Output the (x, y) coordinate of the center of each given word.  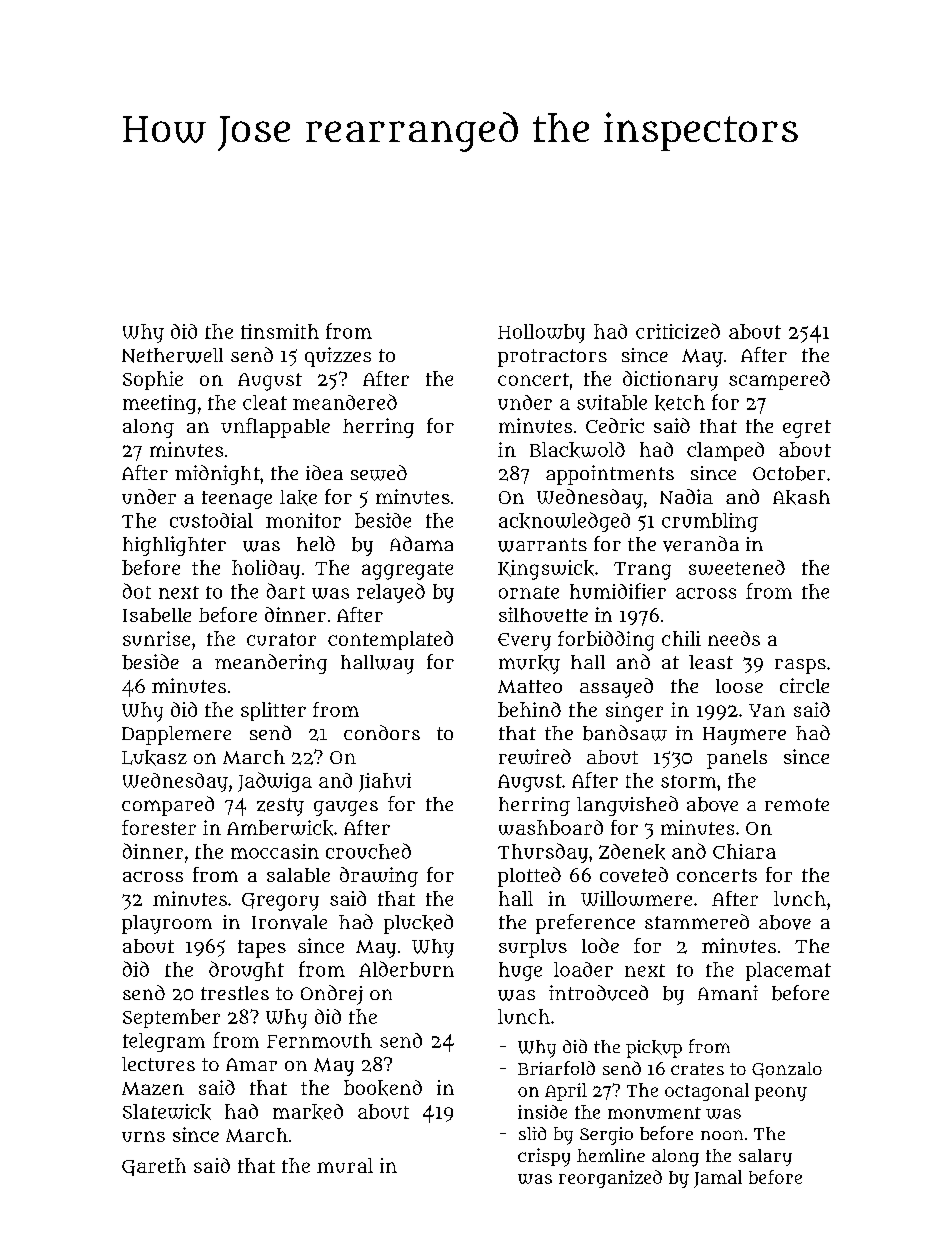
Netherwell (172, 355)
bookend (383, 1088)
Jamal (718, 1179)
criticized (678, 331)
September (171, 1018)
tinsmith (280, 331)
